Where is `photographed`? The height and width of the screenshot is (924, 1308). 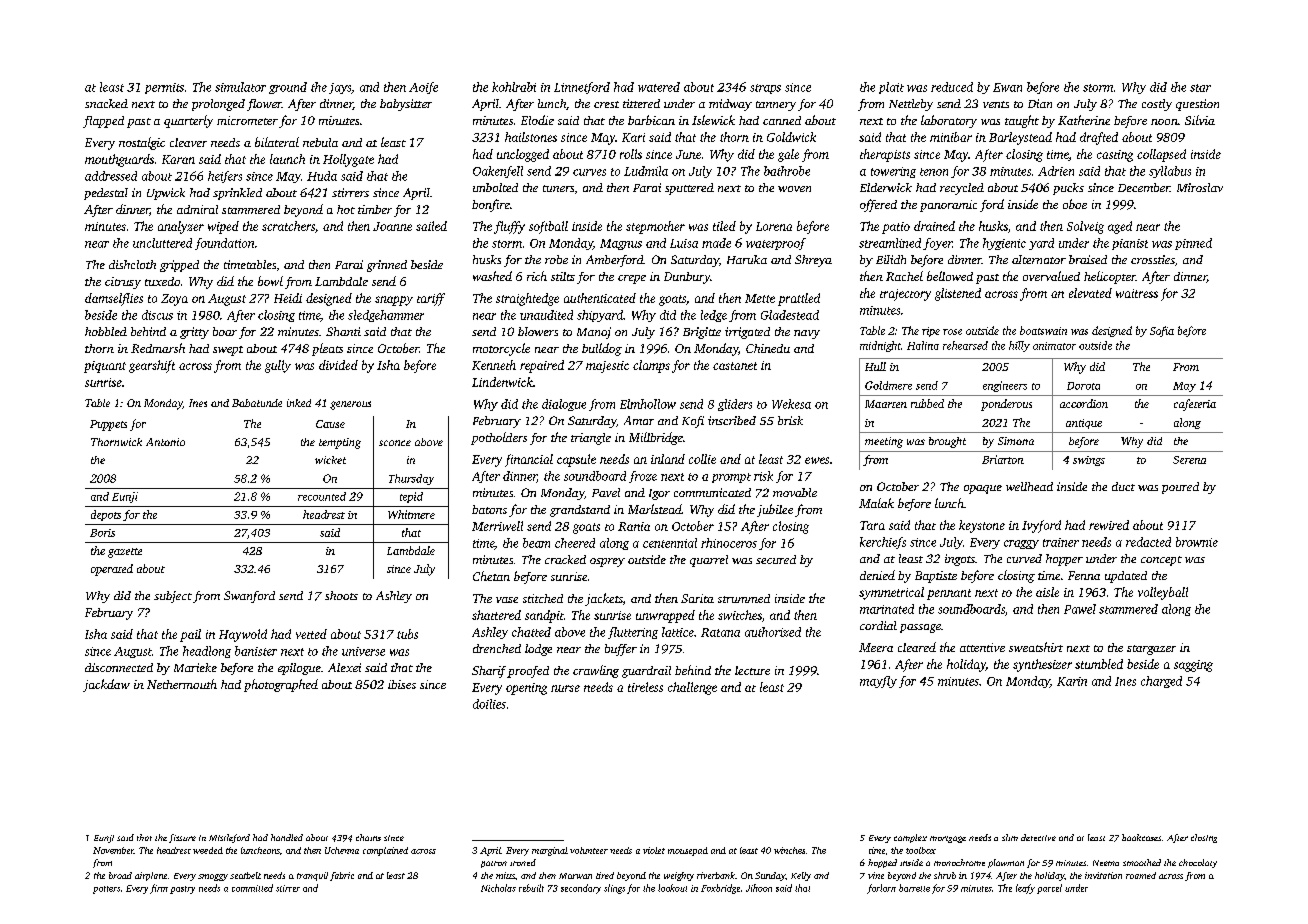 photographed is located at coordinates (281, 685).
